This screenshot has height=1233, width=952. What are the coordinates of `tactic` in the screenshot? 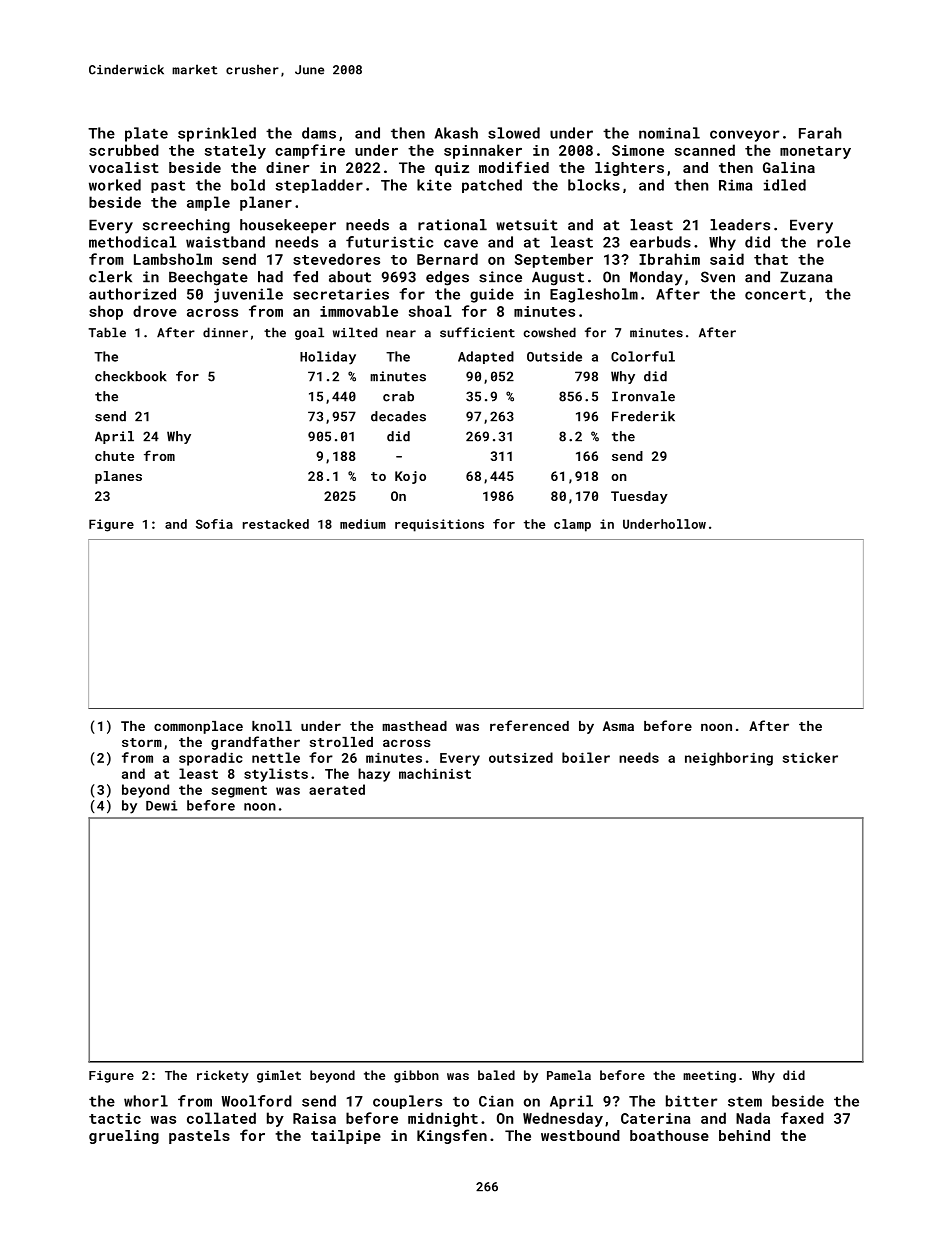 It's located at (115, 1118).
